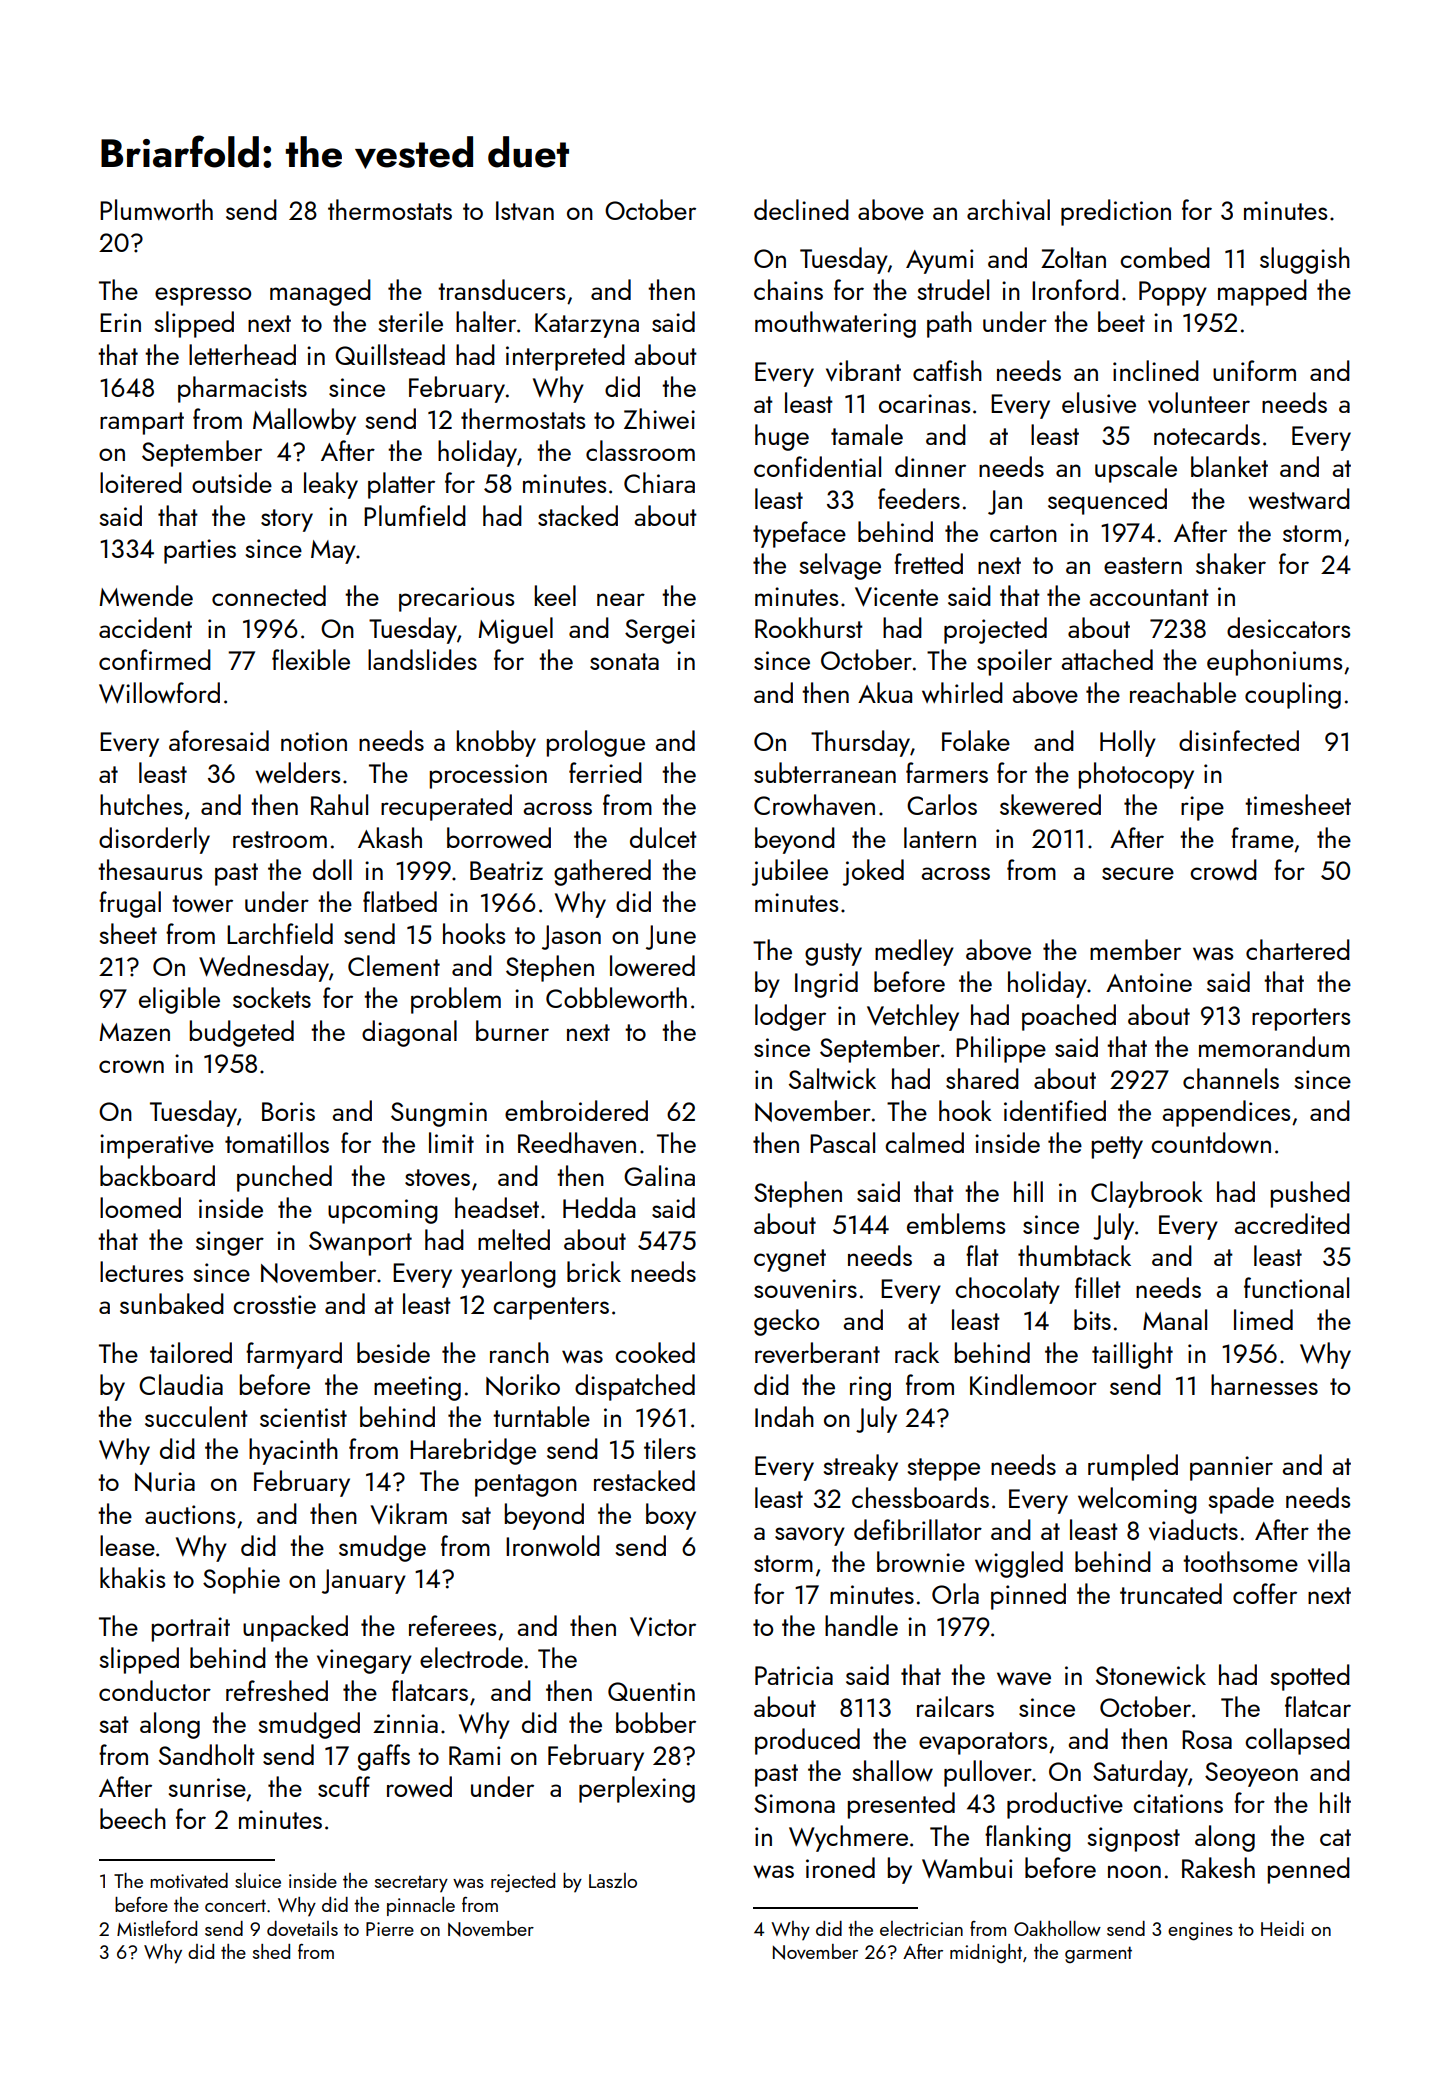  What do you see at coordinates (302, 1928) in the screenshot?
I see `dovetails` at bounding box center [302, 1928].
